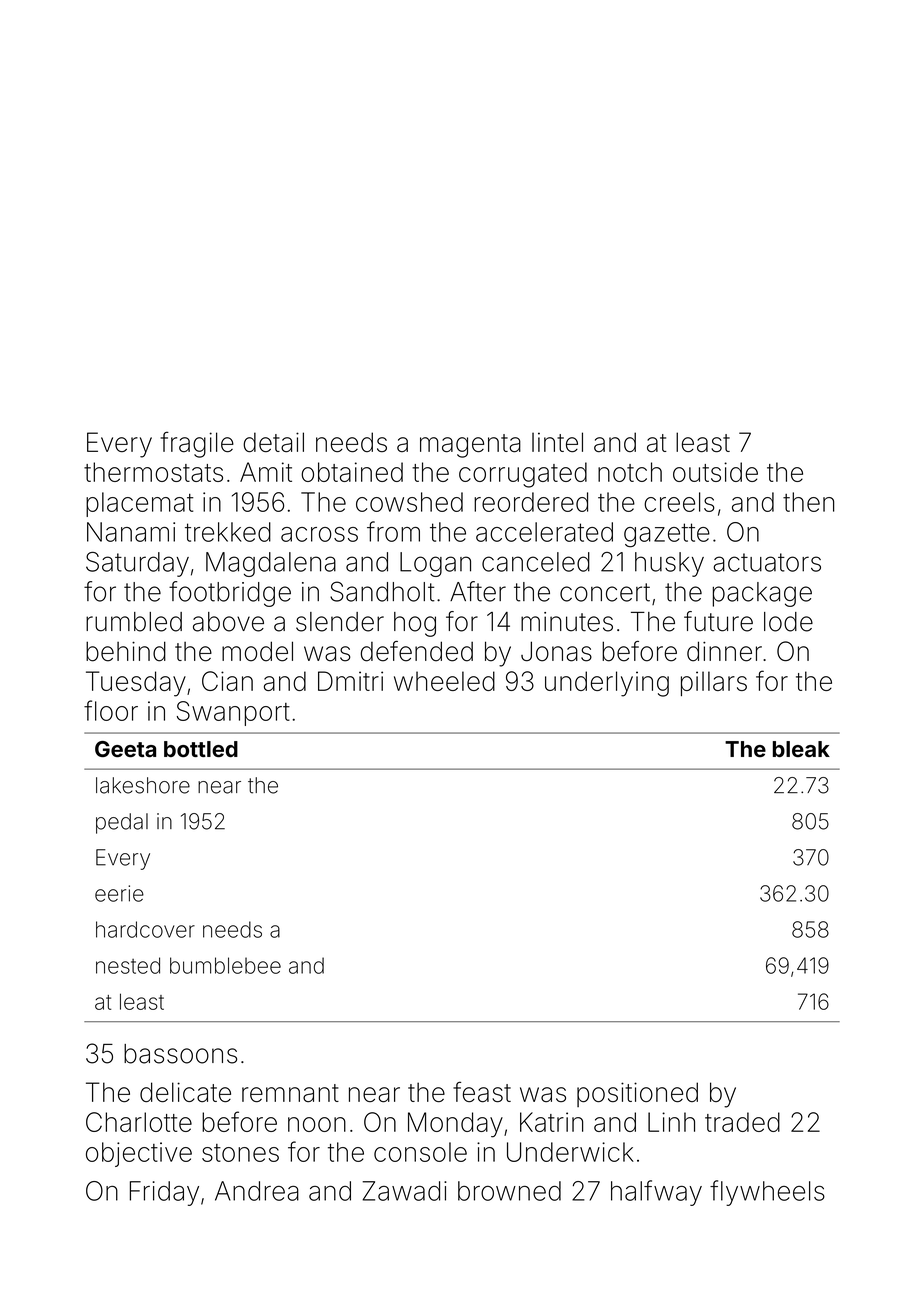 The height and width of the image is (1311, 924). Describe the element at coordinates (131, 532) in the image. I see `Nanami` at that location.
